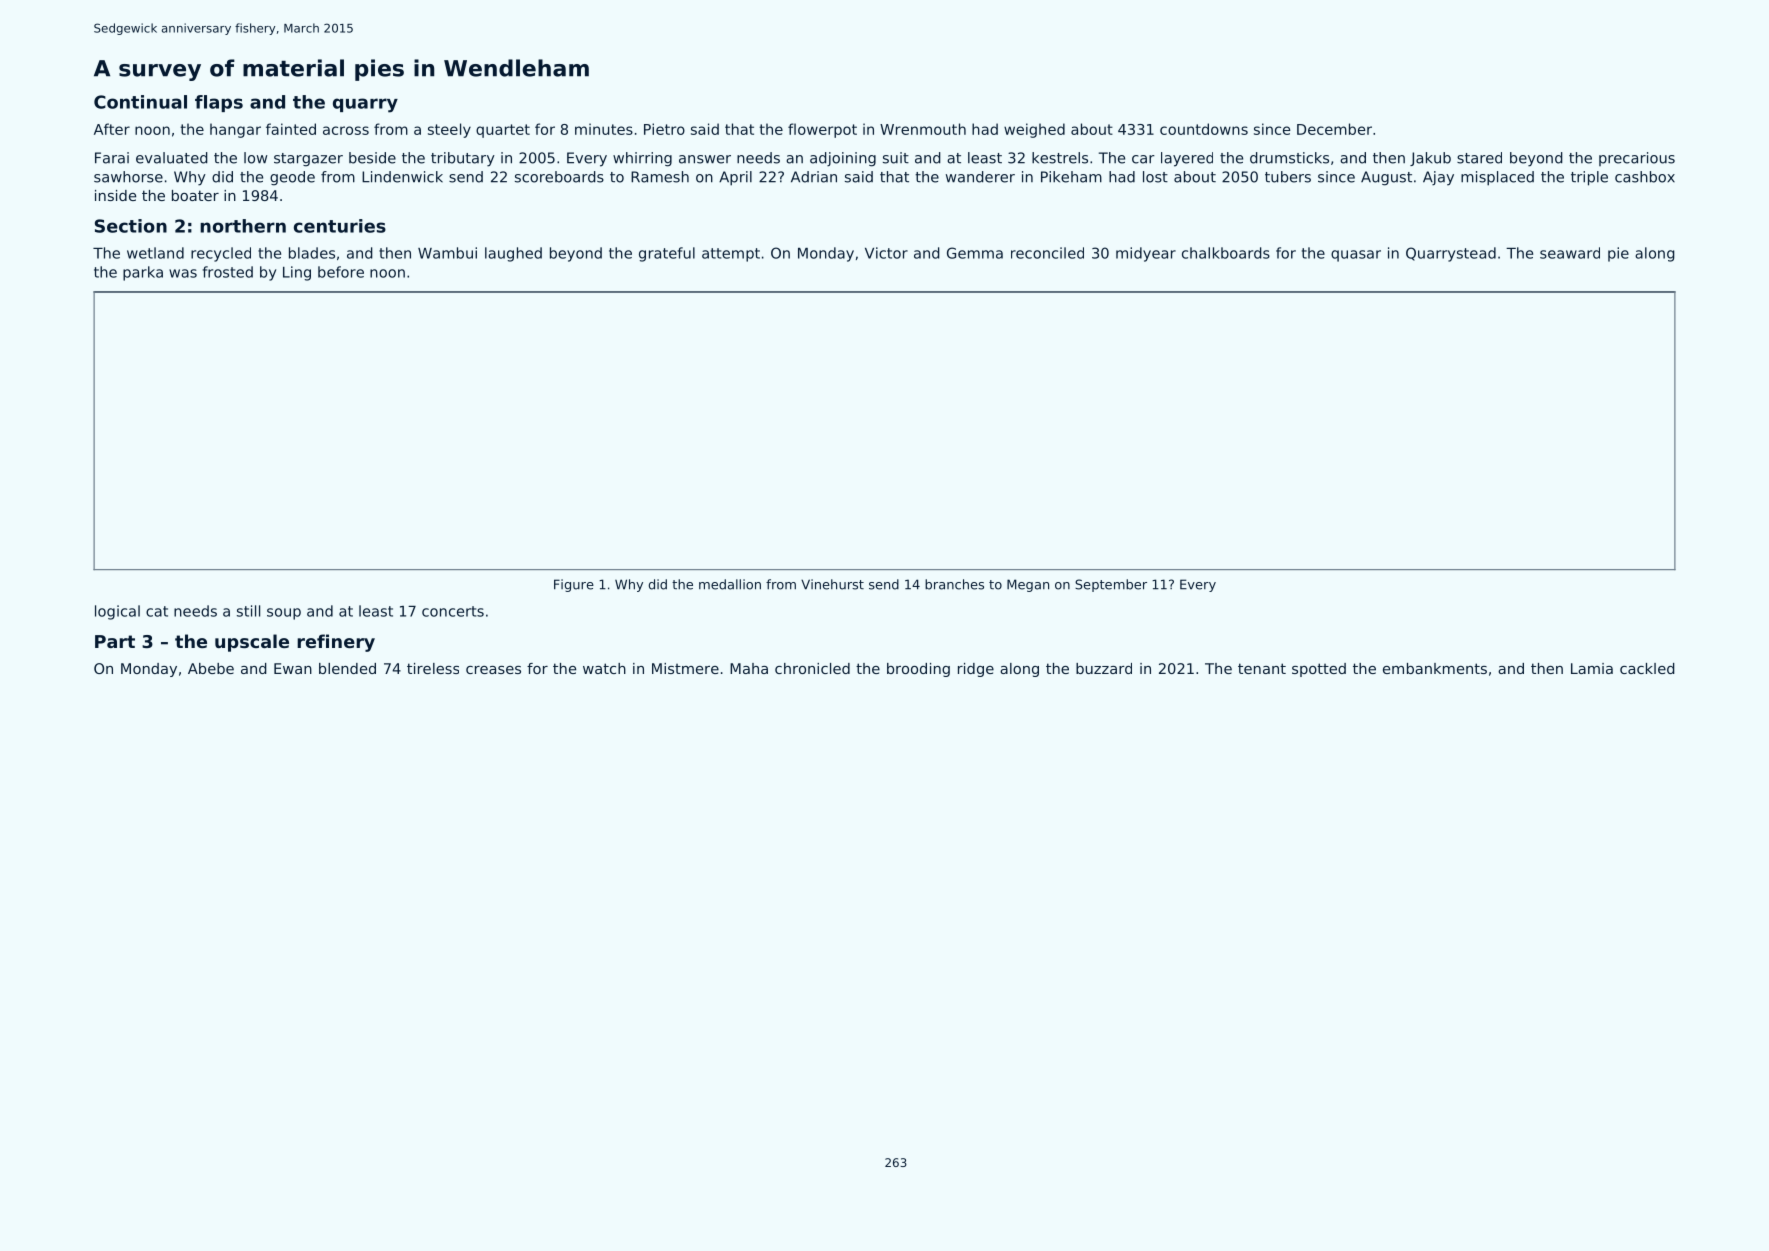  Describe the element at coordinates (832, 584) in the screenshot. I see `Vinehurst` at that location.
